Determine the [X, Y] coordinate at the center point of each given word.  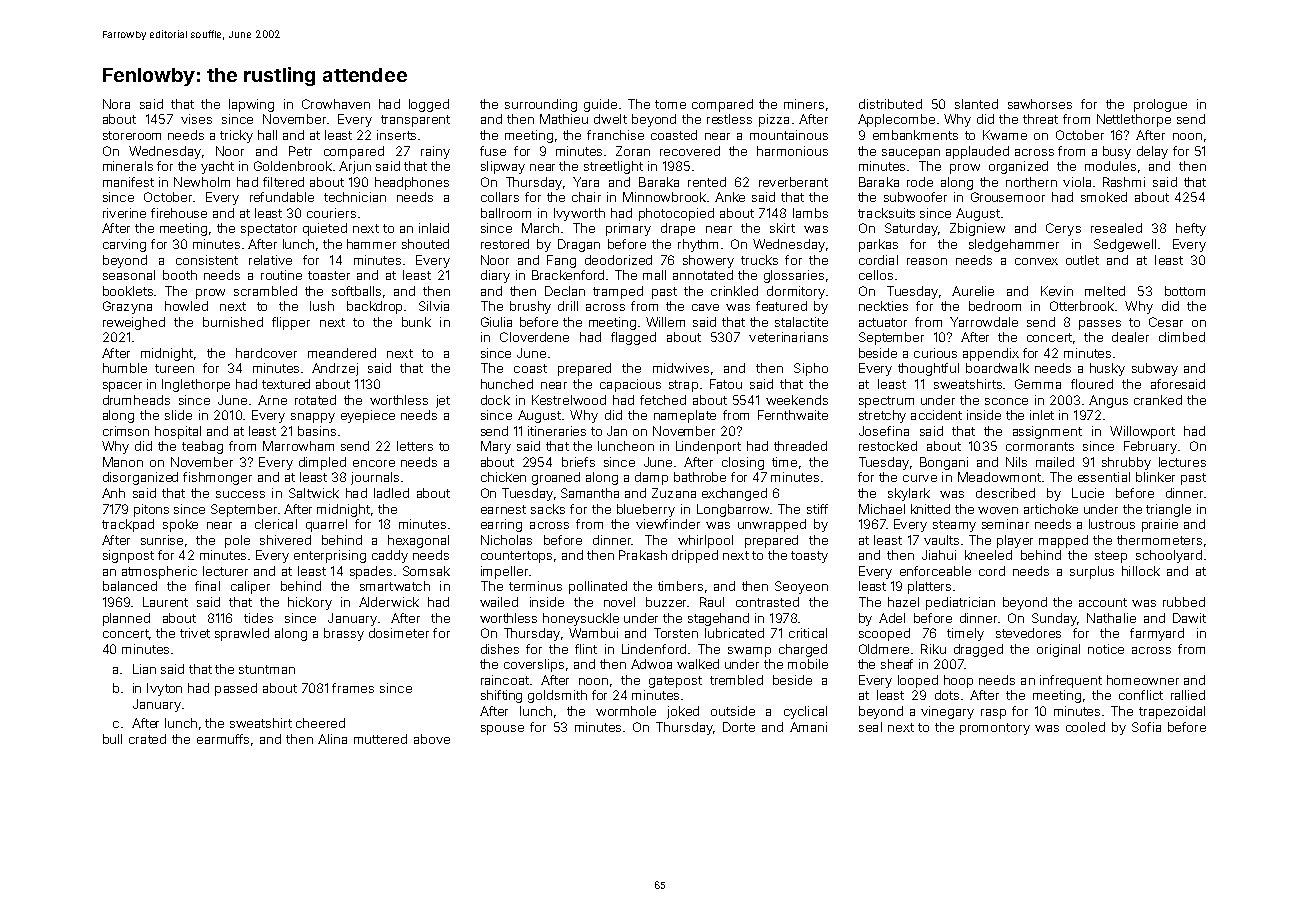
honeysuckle [581, 619]
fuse [493, 151]
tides [258, 618]
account [1103, 602]
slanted [976, 104]
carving [124, 245]
